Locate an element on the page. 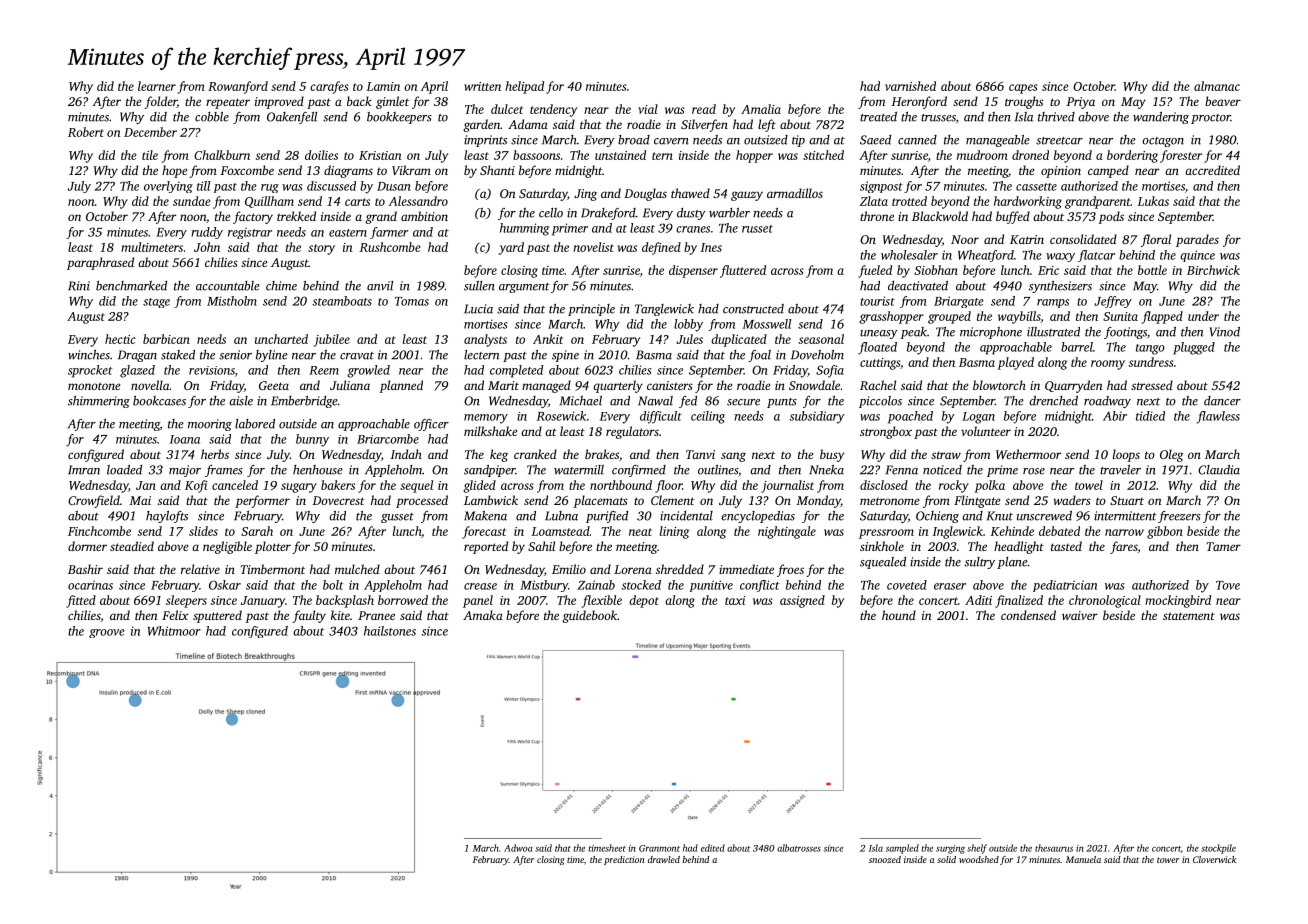 This page has height=924, width=1308. hailstones is located at coordinates (390, 631).
